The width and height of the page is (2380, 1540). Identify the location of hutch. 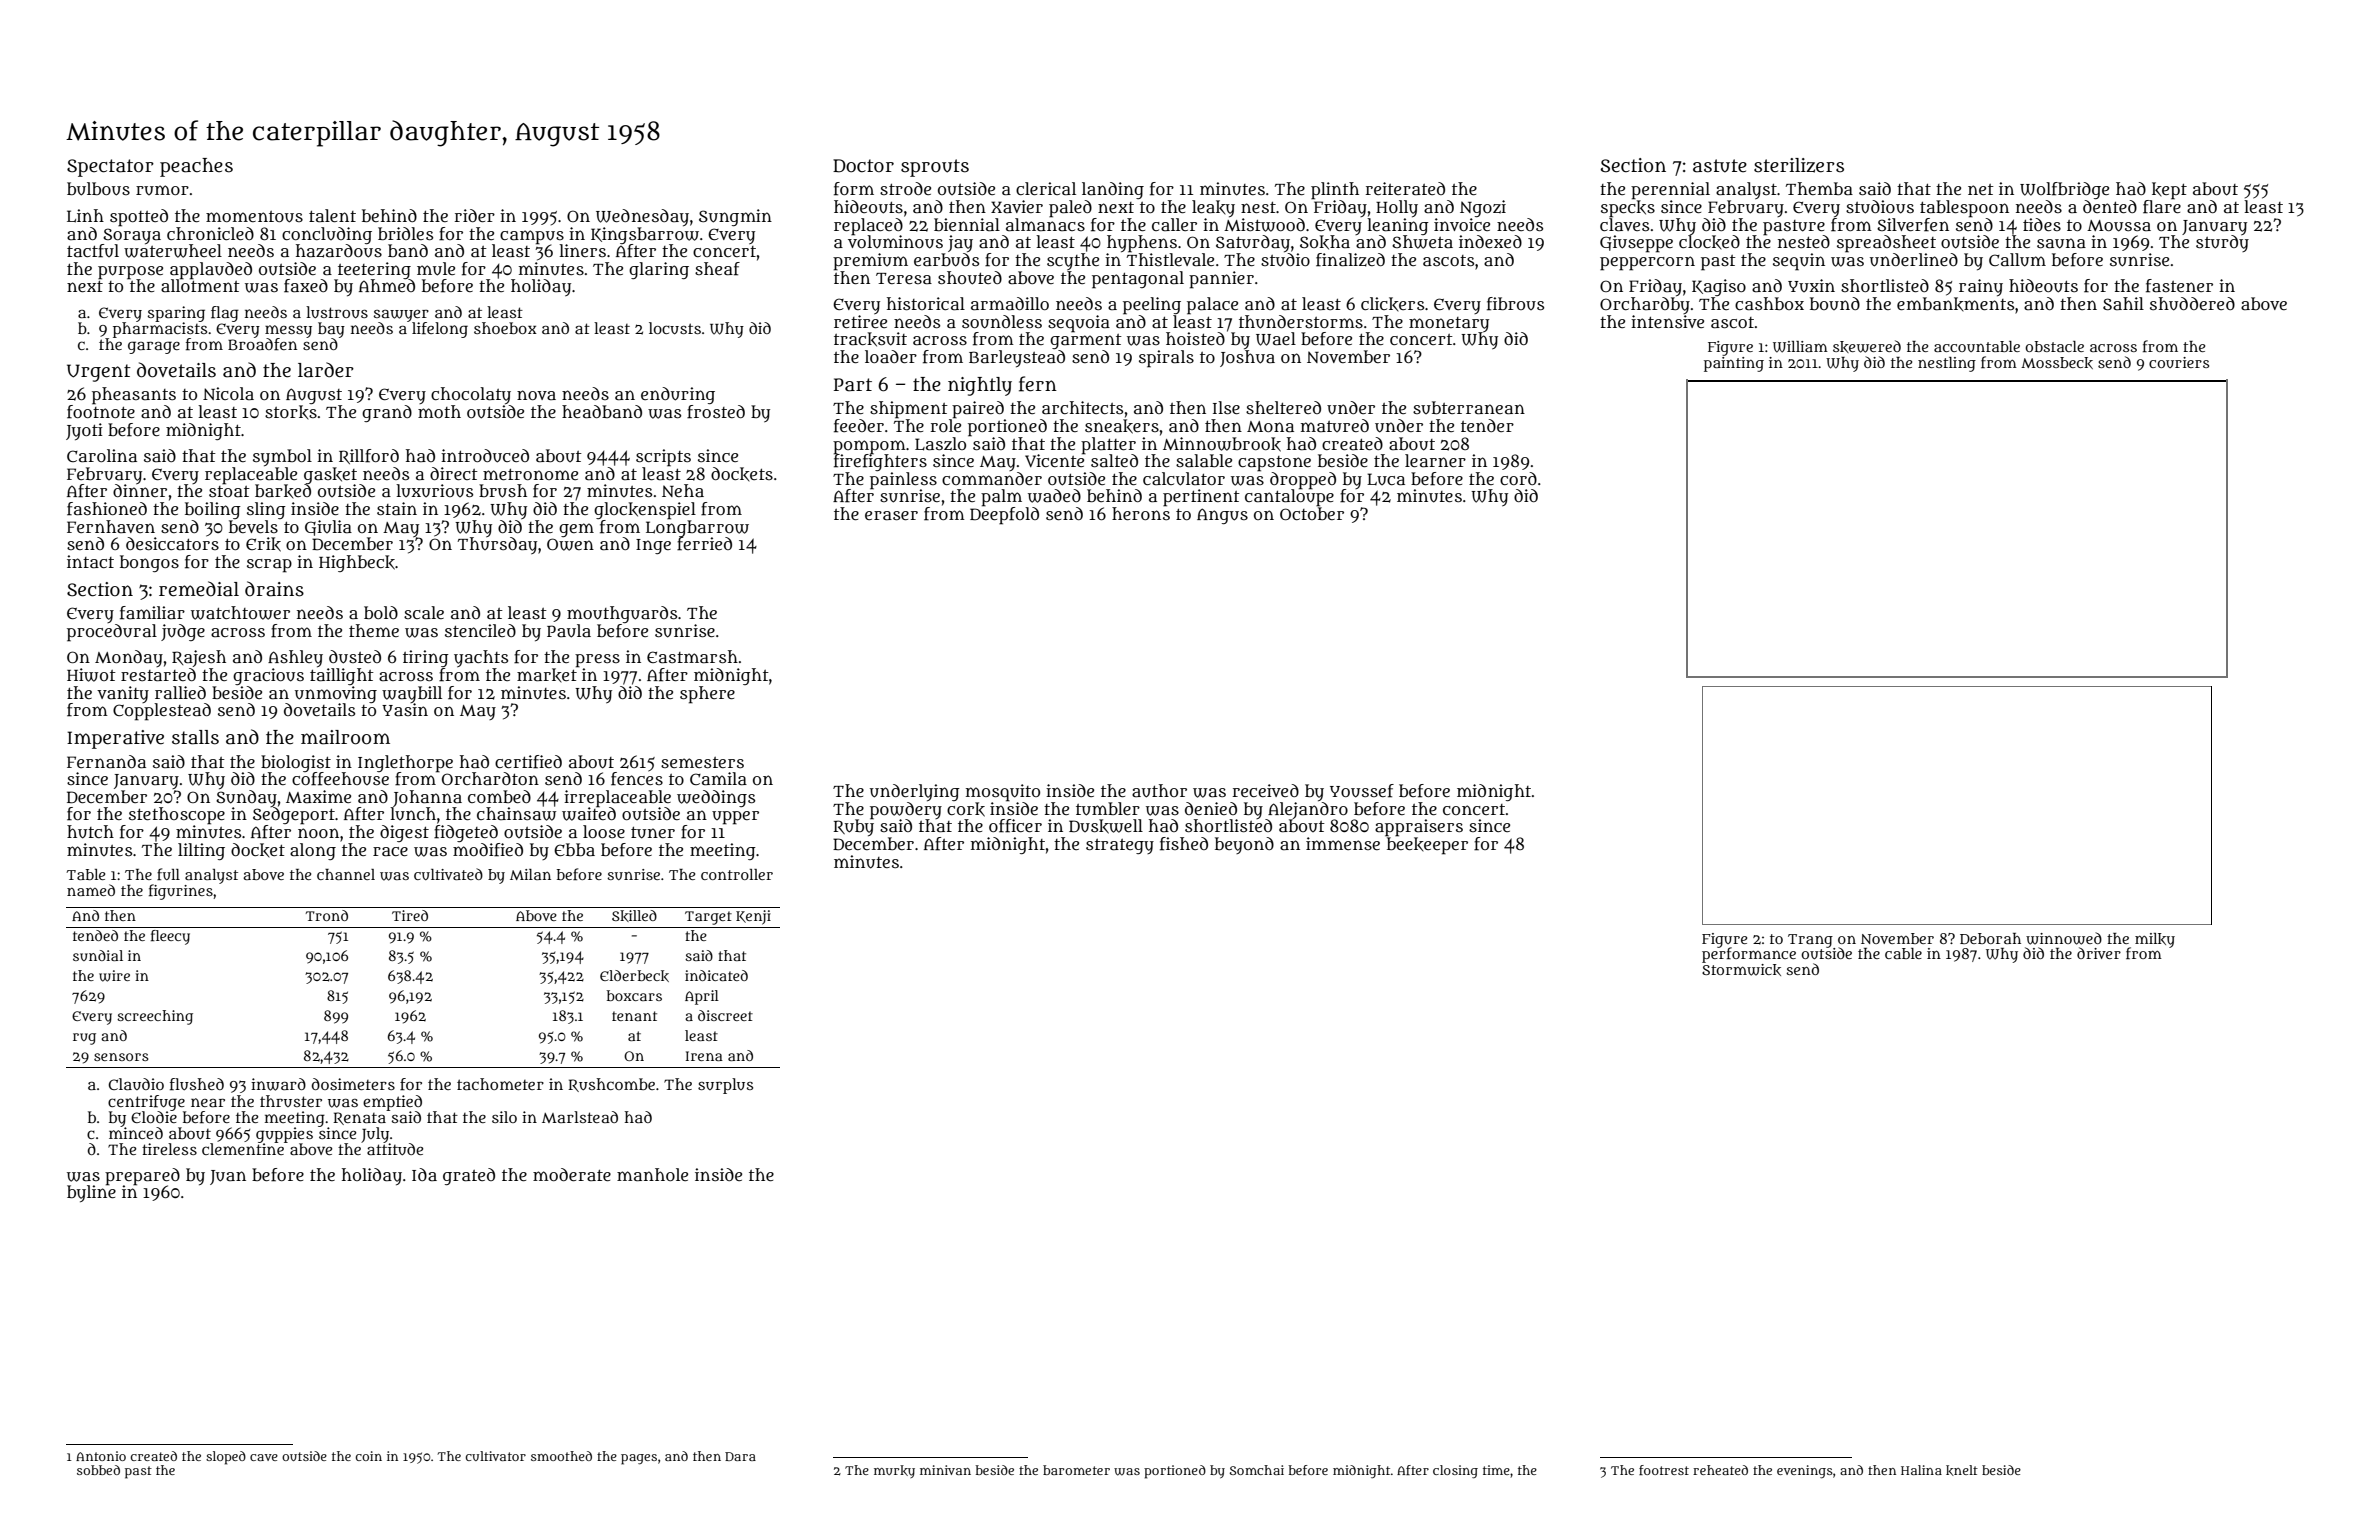
(90, 832).
